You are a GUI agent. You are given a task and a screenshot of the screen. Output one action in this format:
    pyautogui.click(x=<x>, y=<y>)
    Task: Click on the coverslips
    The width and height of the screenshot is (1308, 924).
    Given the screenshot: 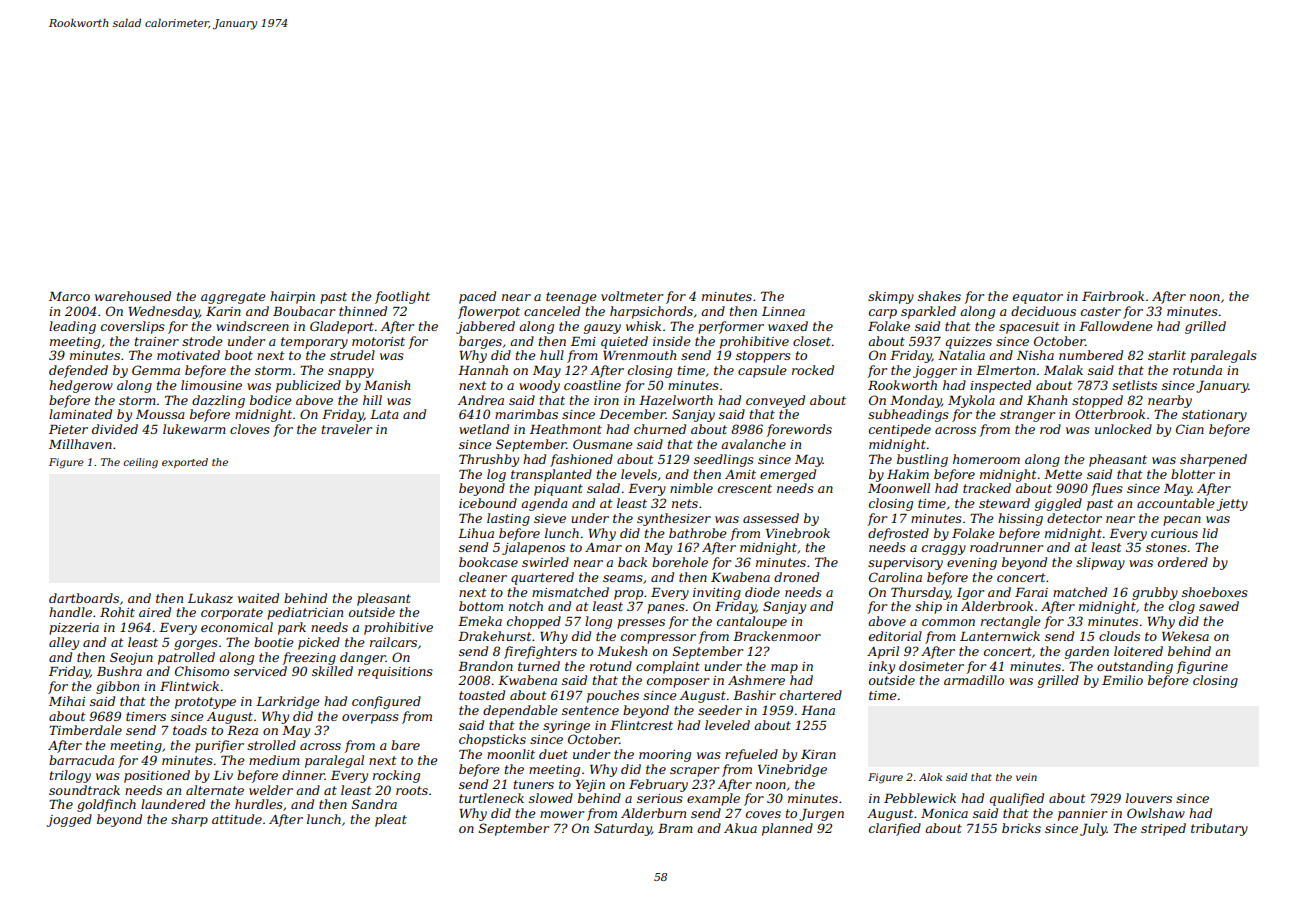 What is the action you would take?
    pyautogui.click(x=133, y=327)
